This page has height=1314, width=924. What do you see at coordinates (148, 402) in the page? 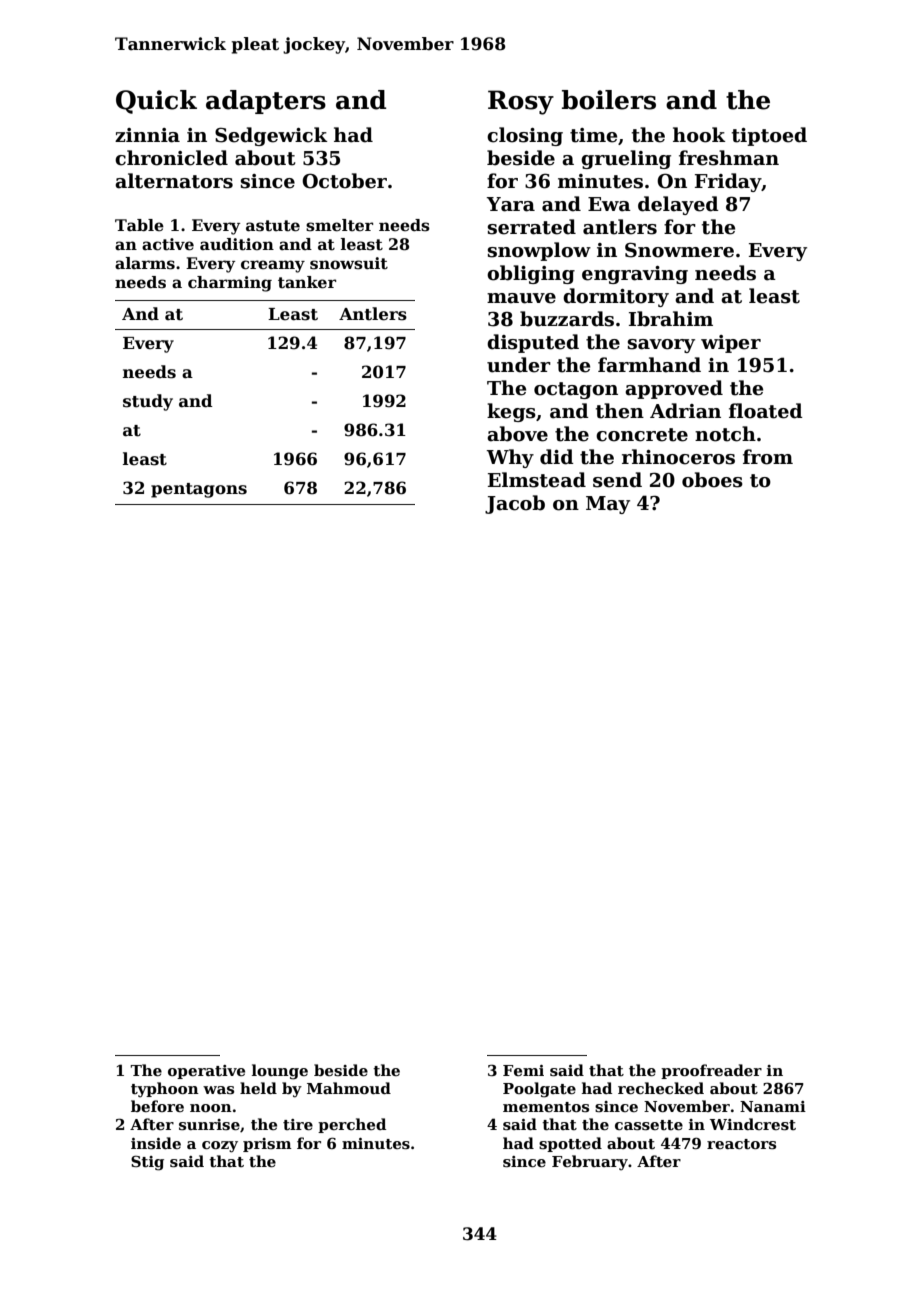
I see `study` at bounding box center [148, 402].
